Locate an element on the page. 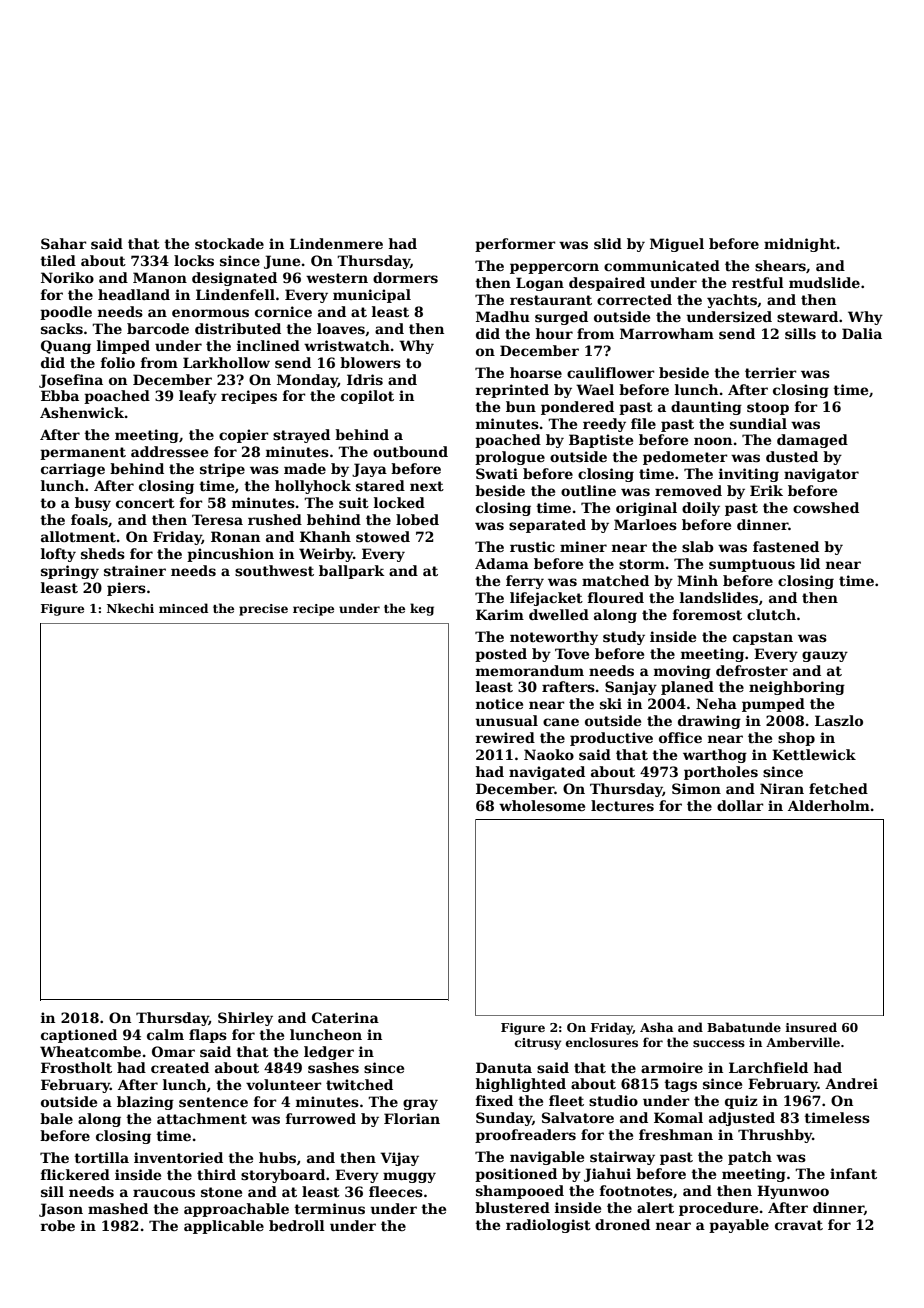  headland is located at coordinates (134, 294).
